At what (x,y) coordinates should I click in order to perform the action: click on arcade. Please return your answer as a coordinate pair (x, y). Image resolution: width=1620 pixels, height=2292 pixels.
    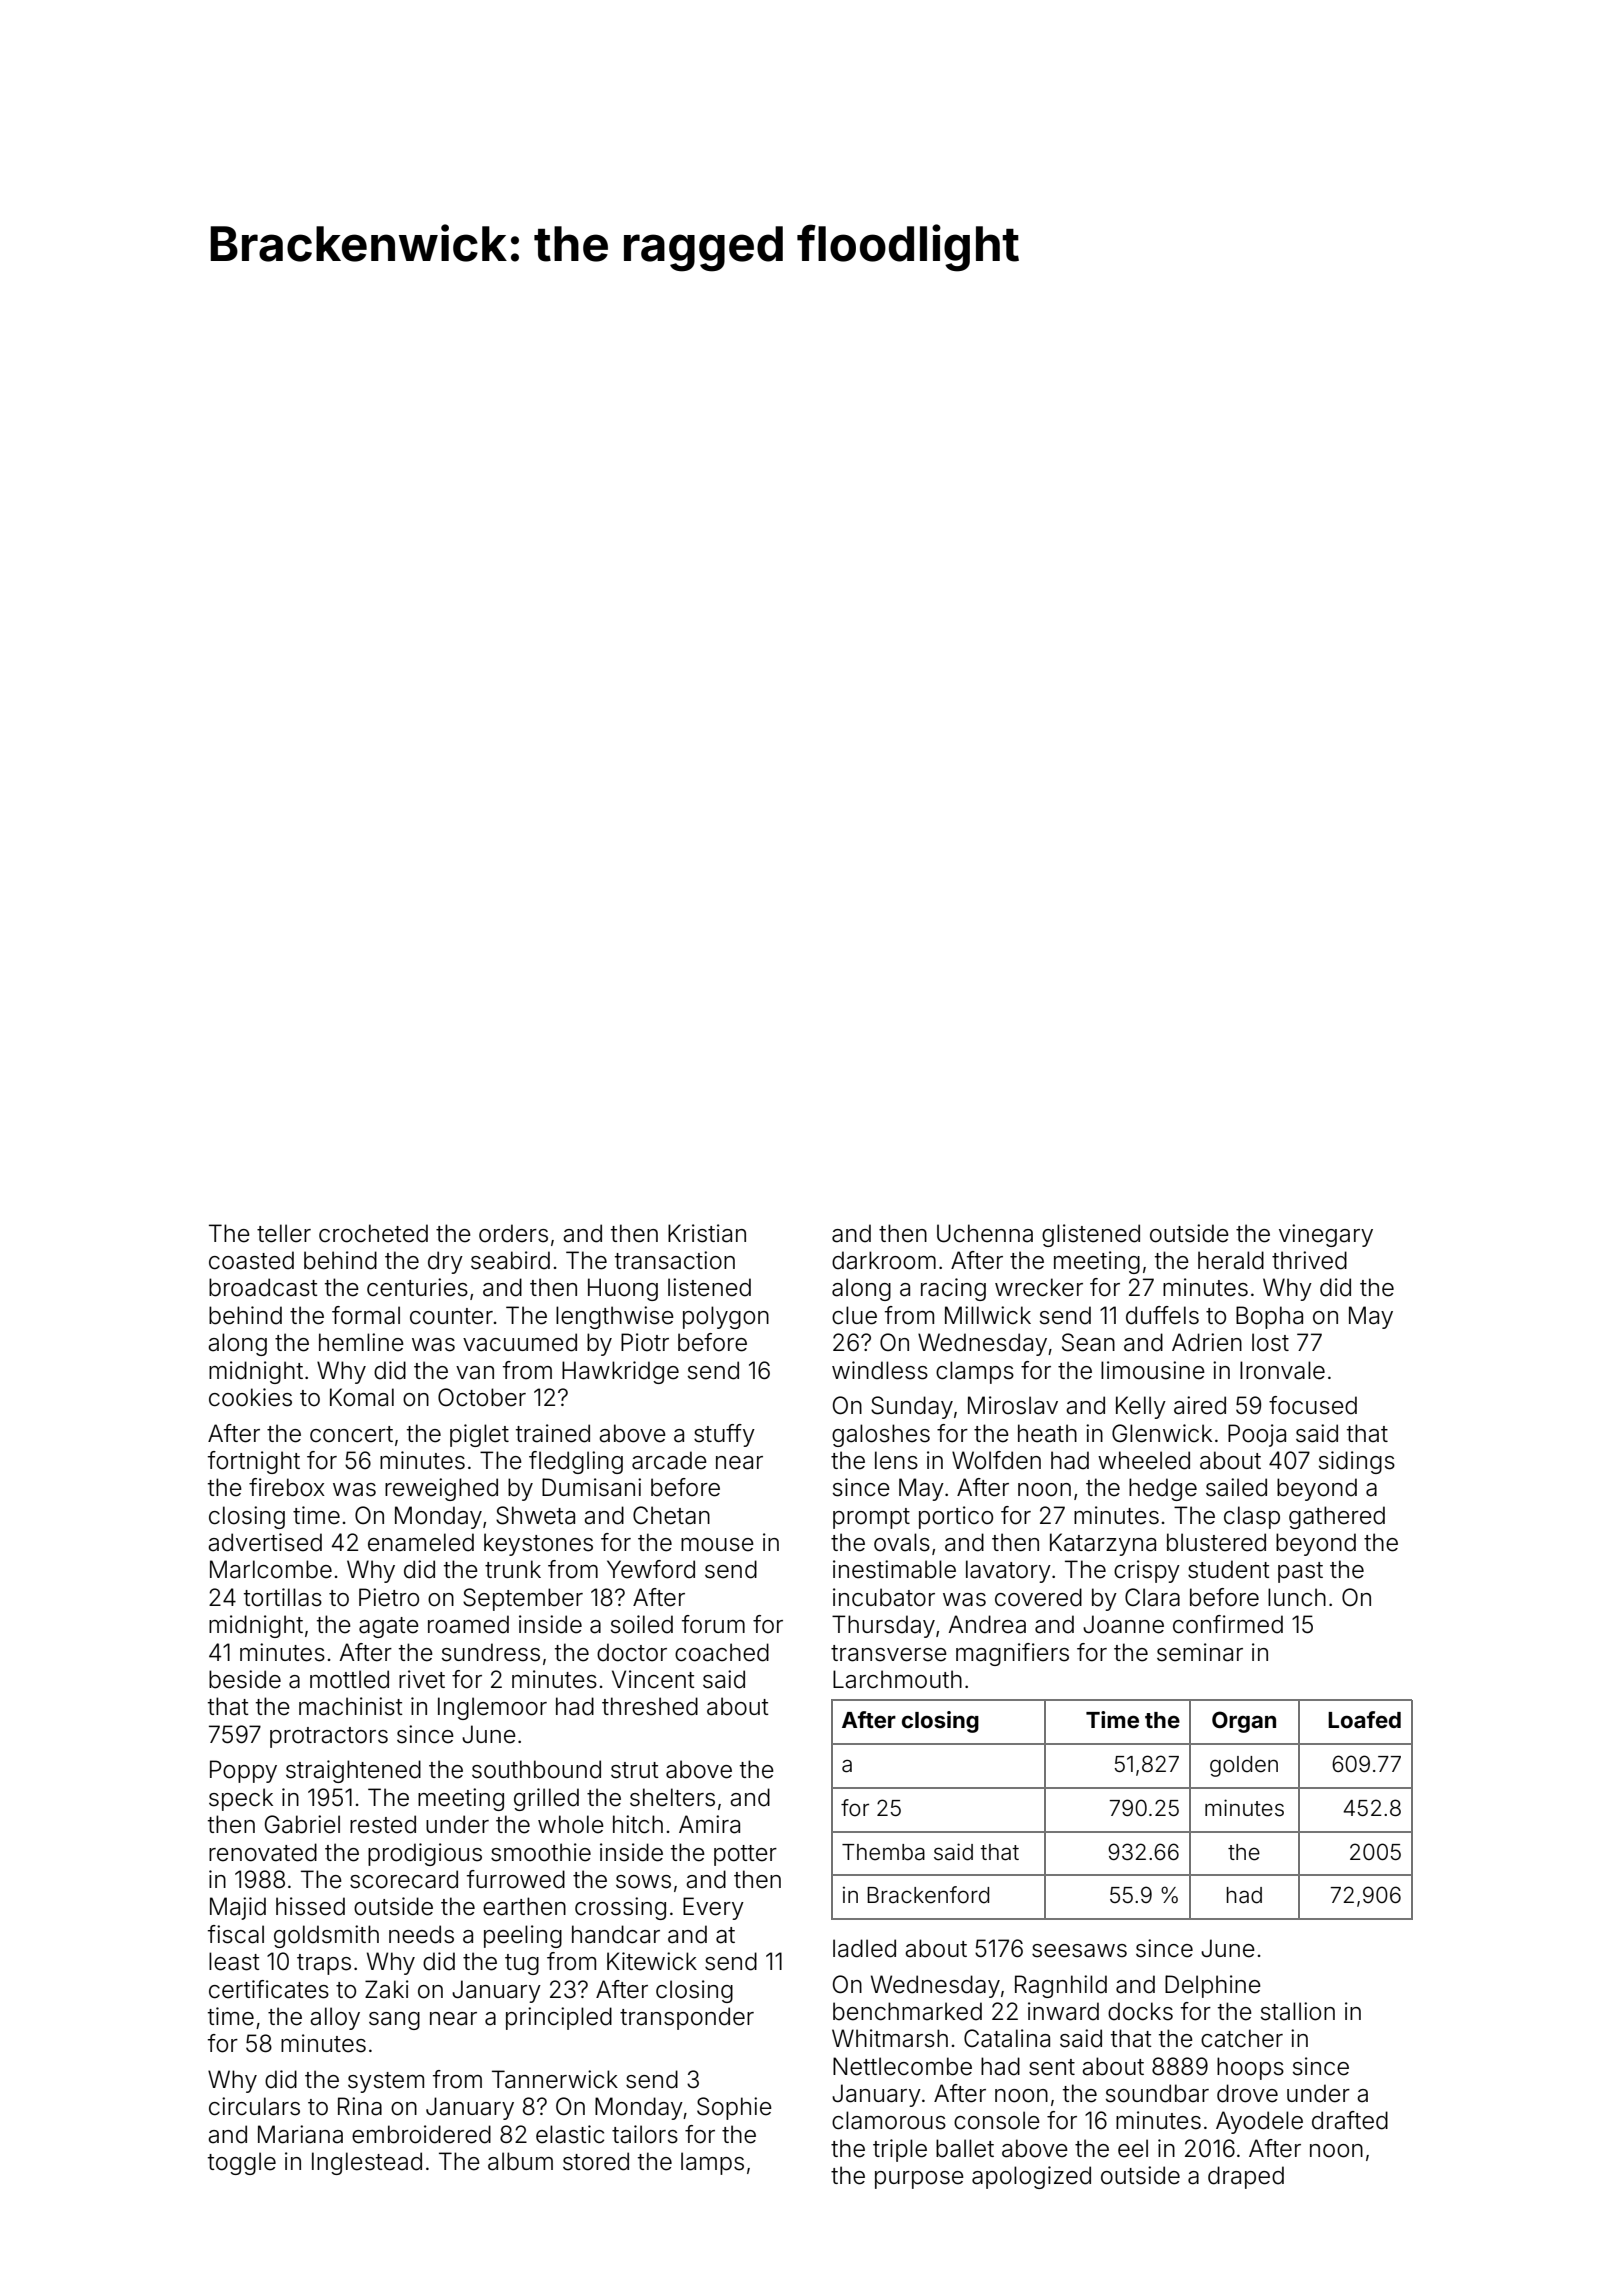
    Looking at the image, I should click on (669, 1460).
